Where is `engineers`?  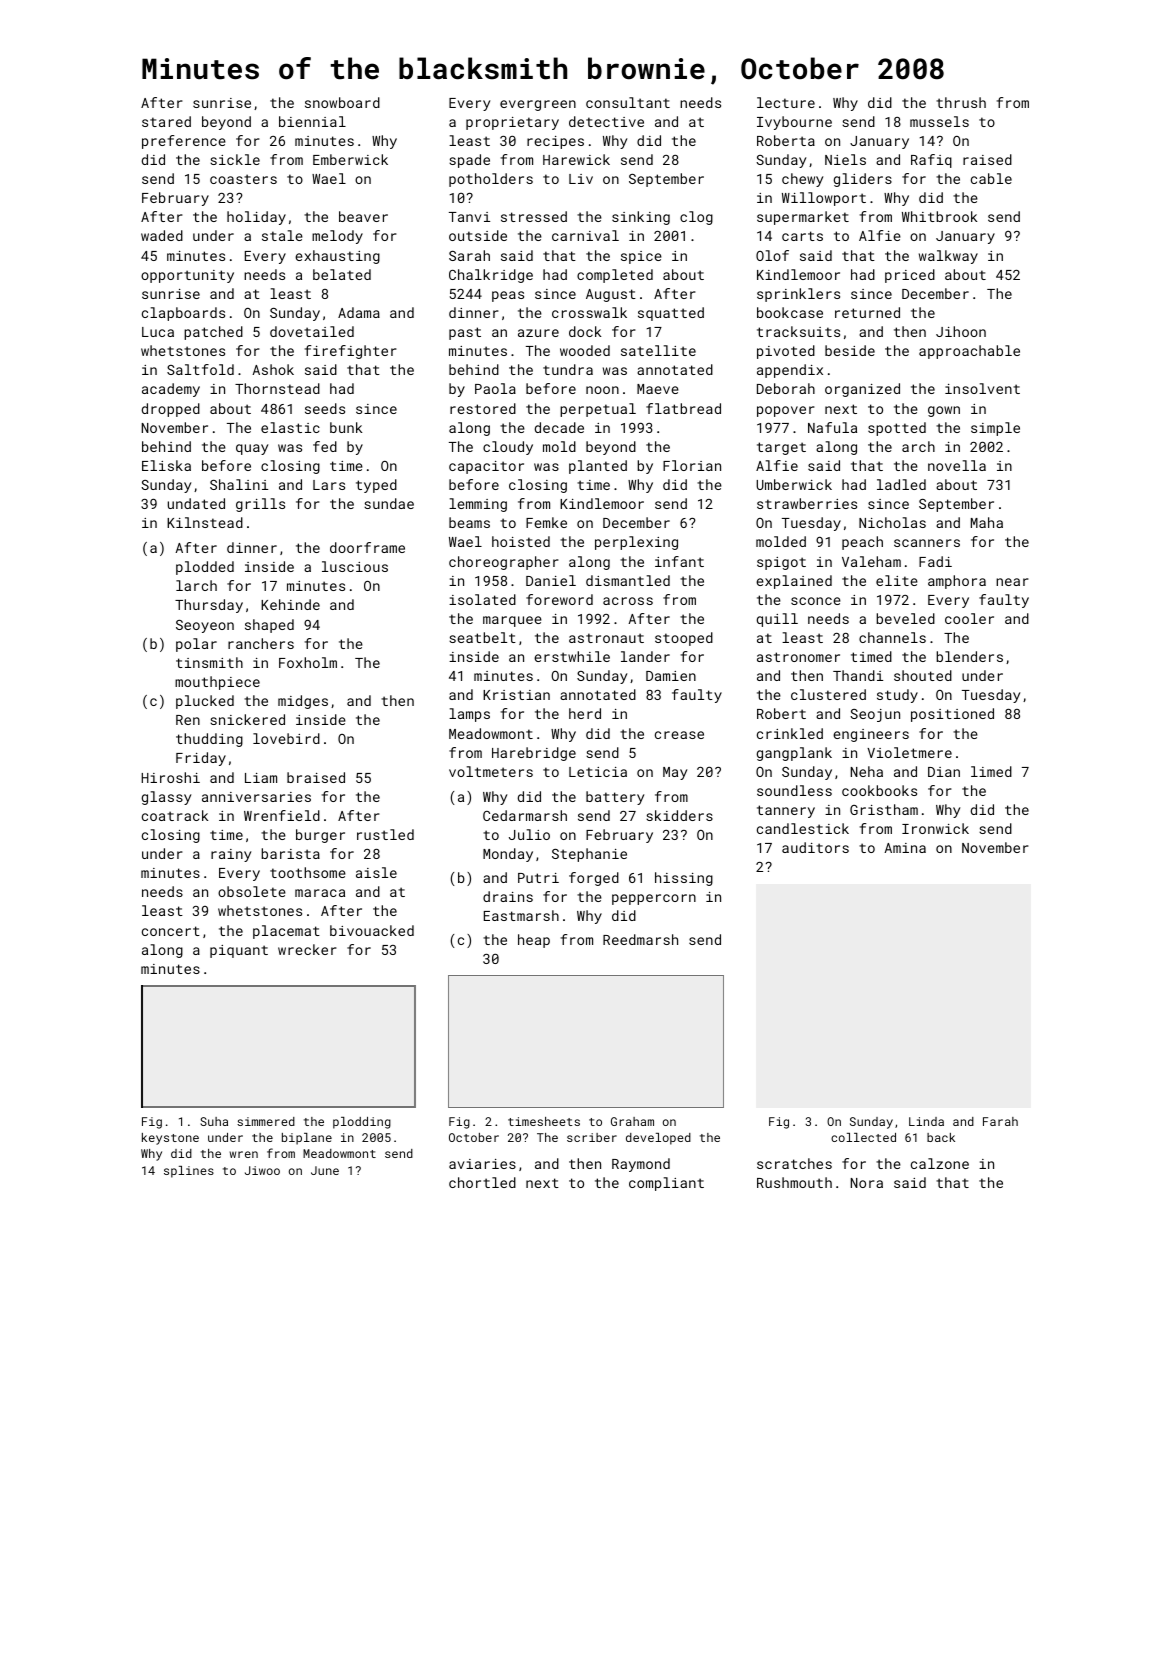
engineers is located at coordinates (871, 735).
